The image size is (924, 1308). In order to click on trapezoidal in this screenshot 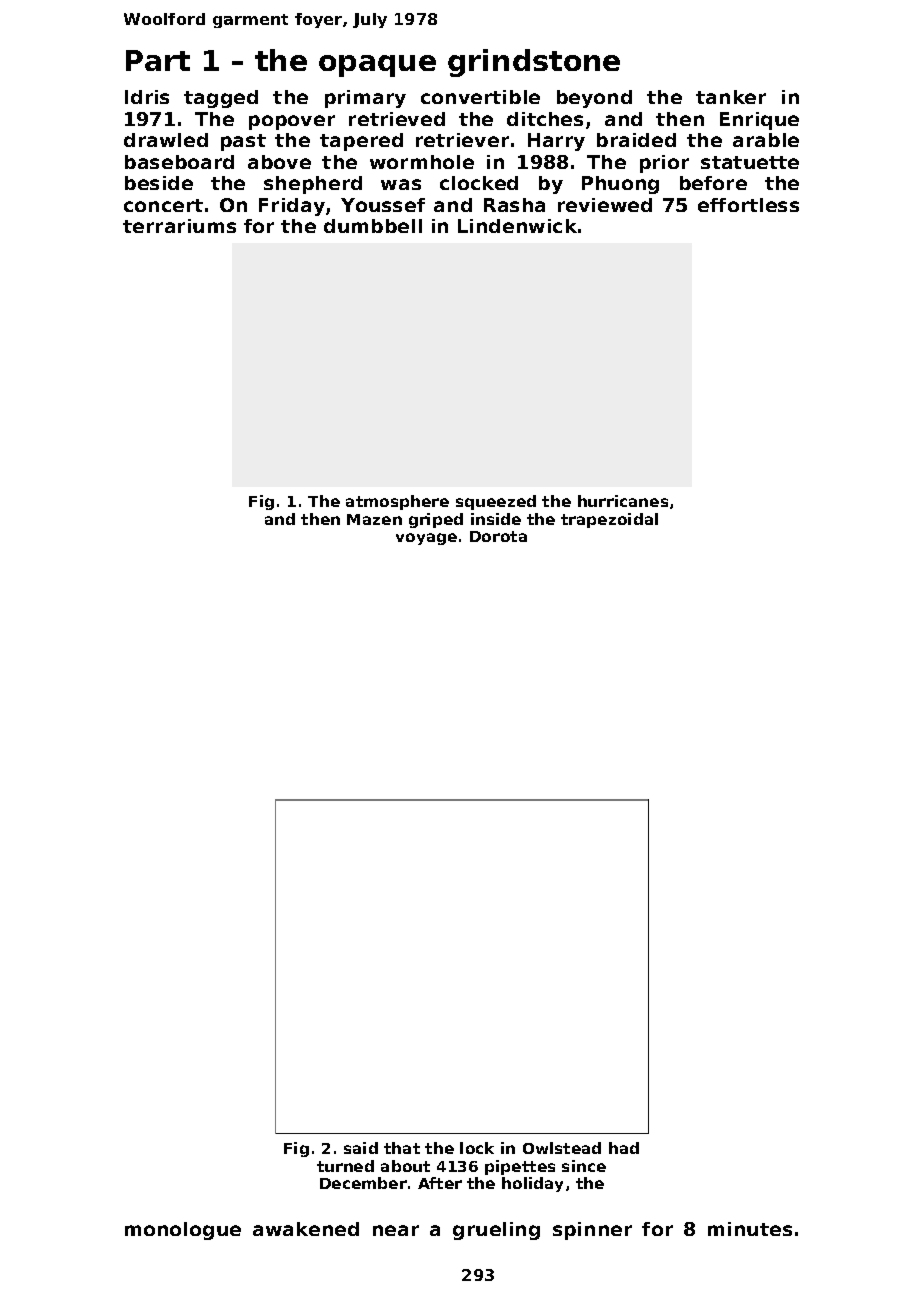, I will do `click(609, 520)`.
